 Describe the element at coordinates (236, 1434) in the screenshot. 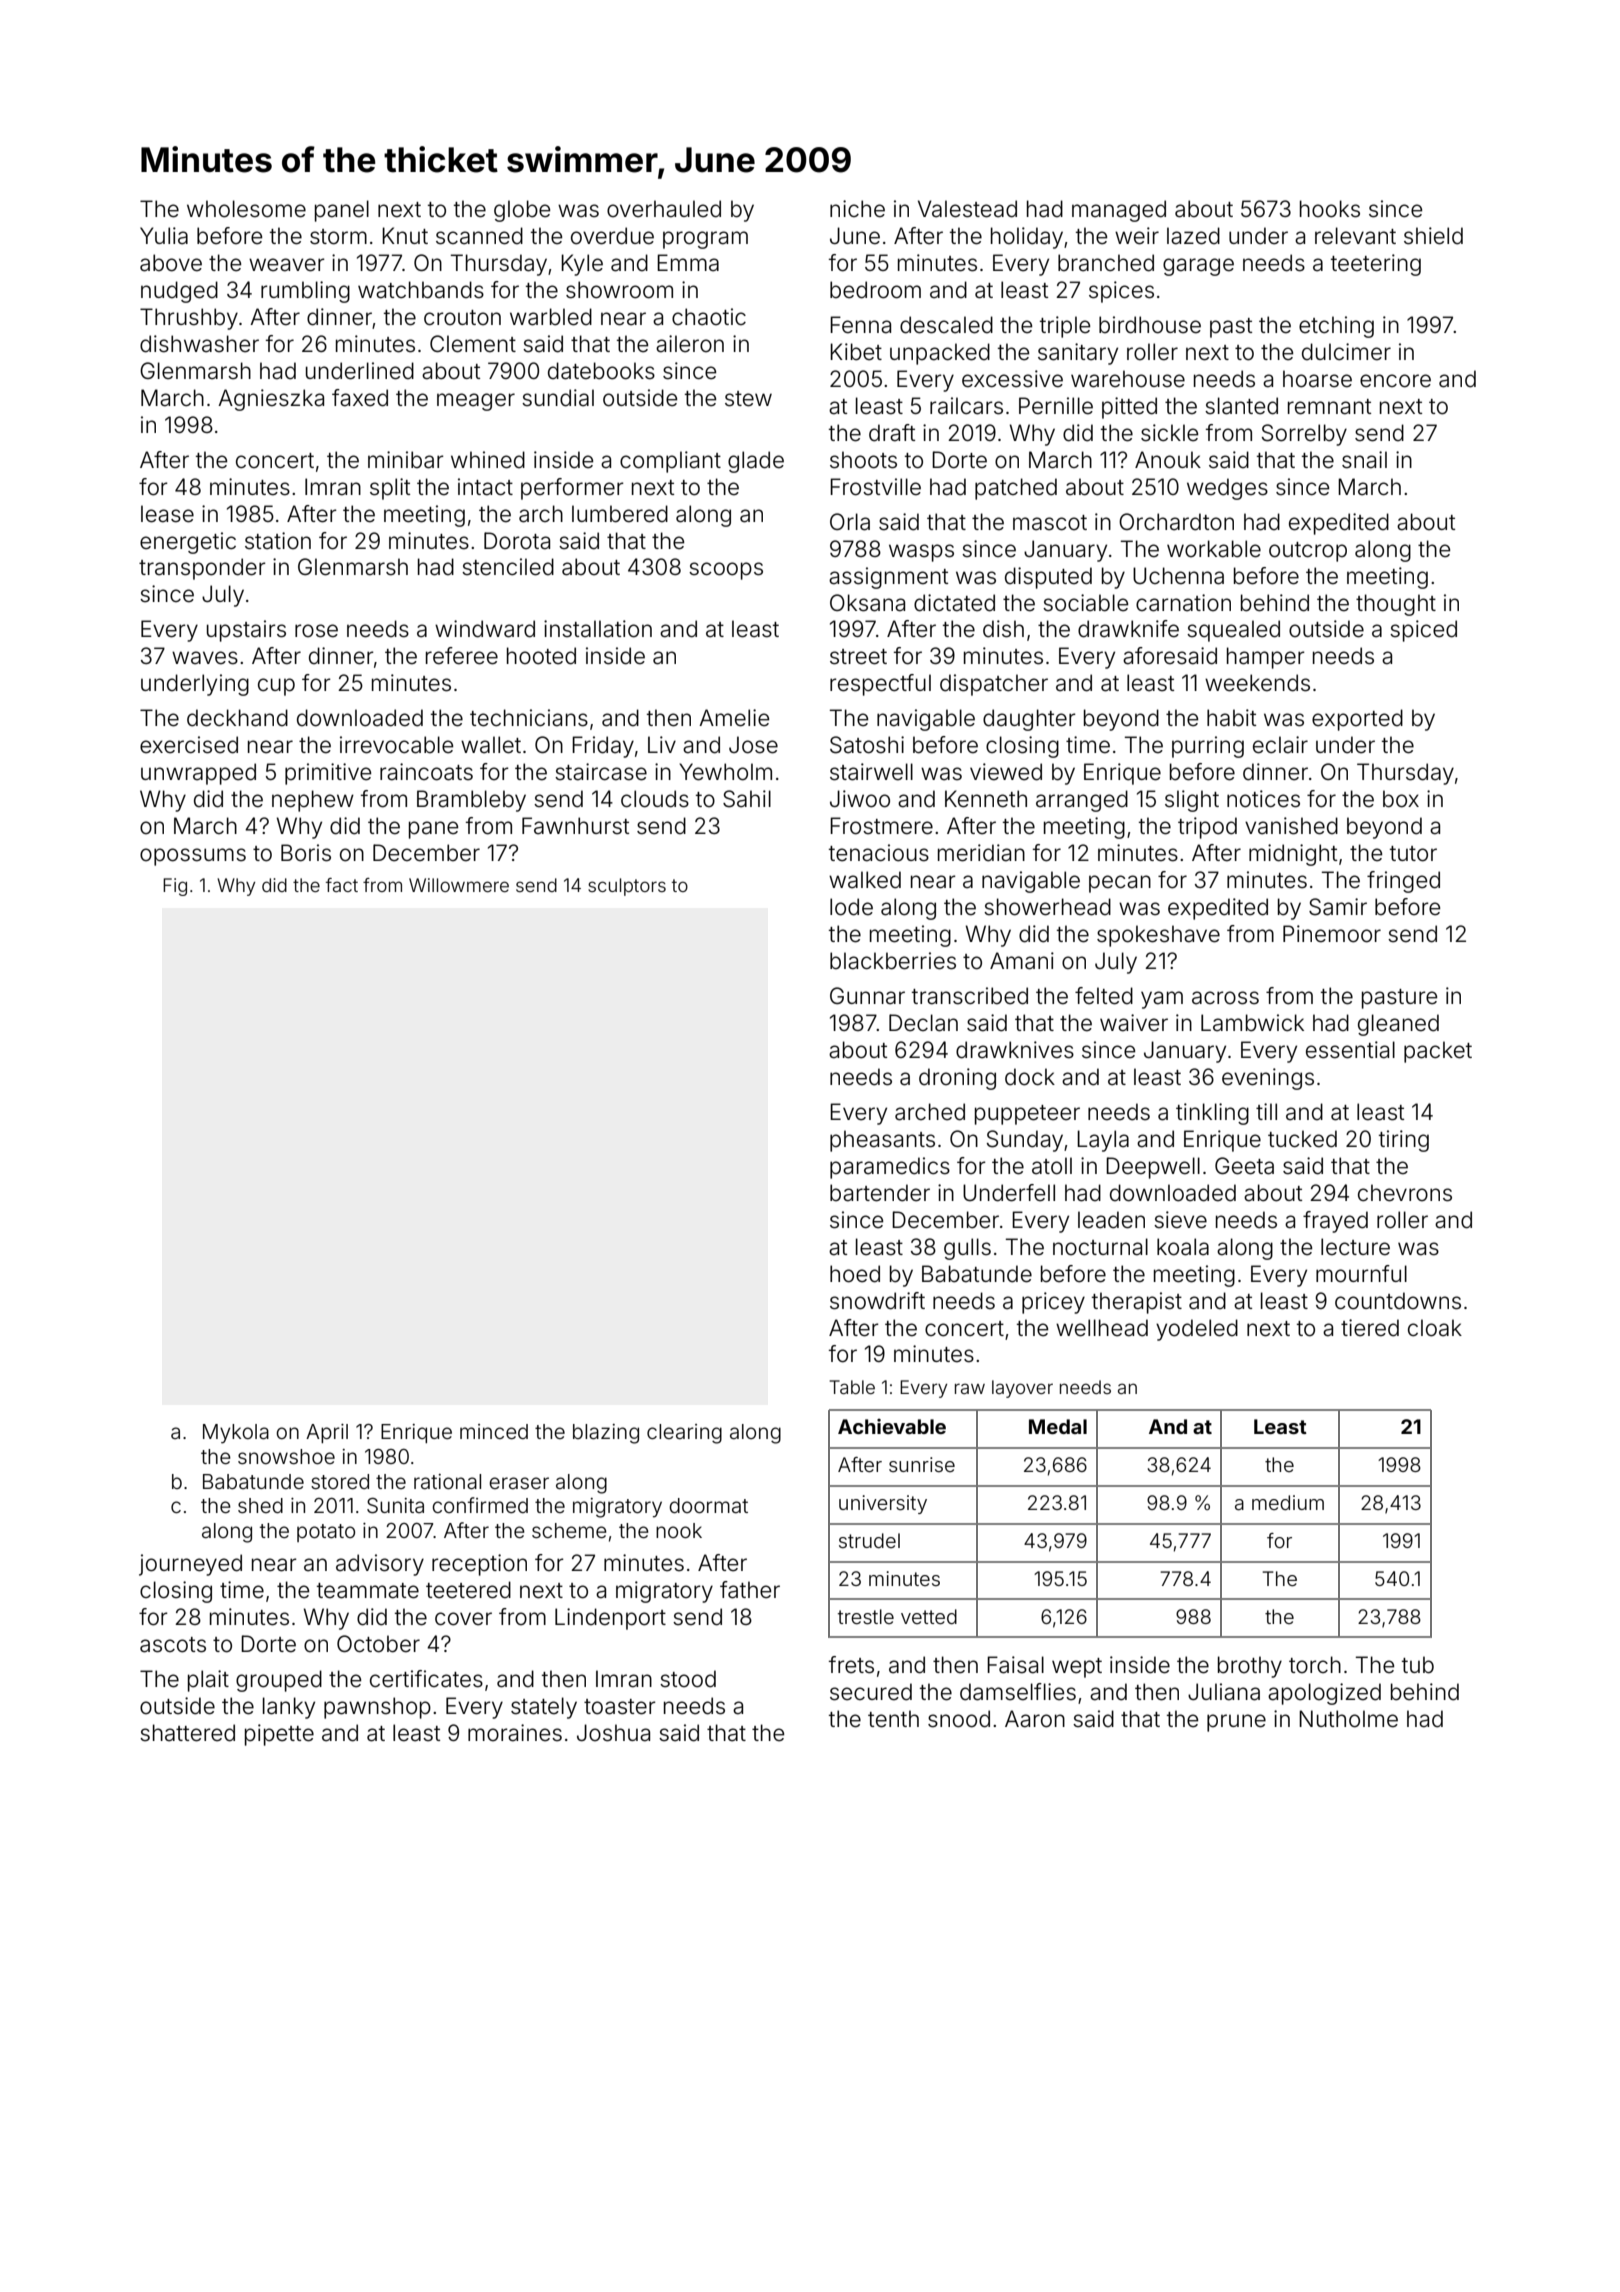

I see `Mykola` at that location.
